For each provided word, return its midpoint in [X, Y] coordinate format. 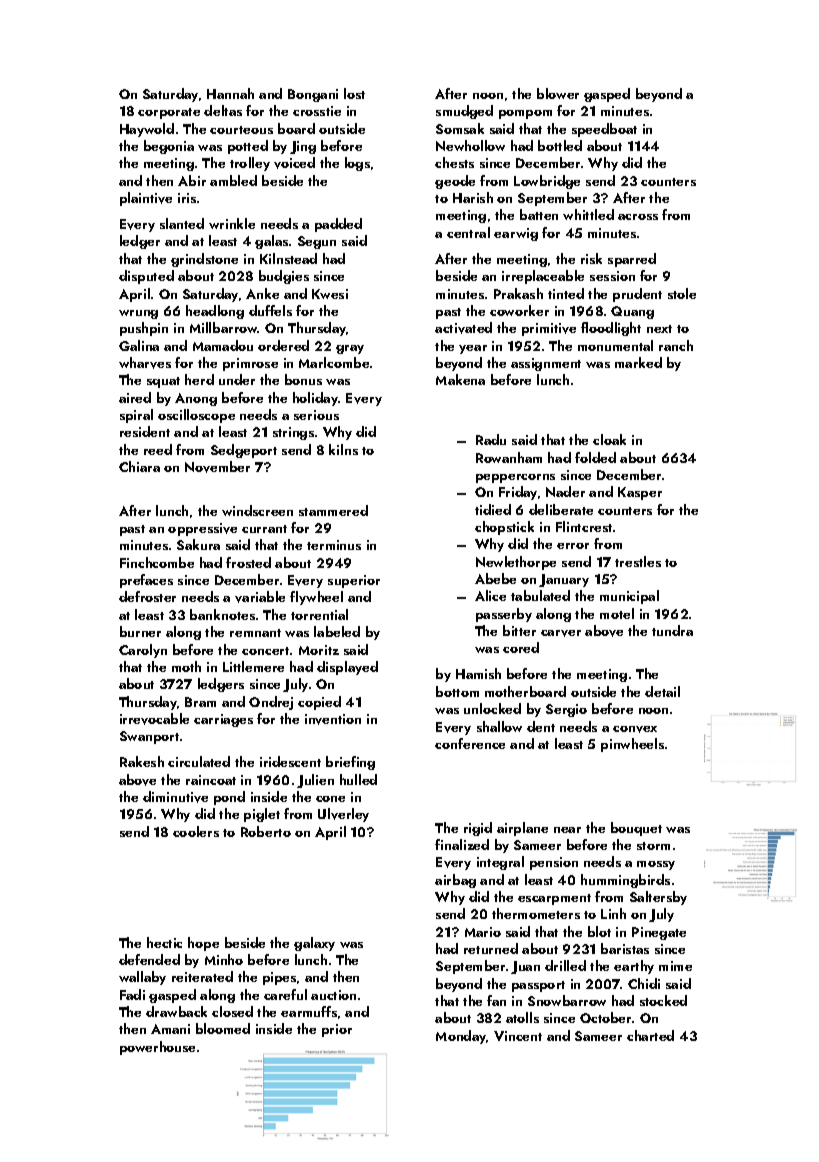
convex [635, 729]
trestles [638, 561]
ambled [233, 180]
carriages [223, 720]
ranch [676, 345]
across [638, 217]
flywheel [316, 598]
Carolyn [143, 651]
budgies [284, 277]
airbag [455, 881]
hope [203, 944]
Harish [473, 197]
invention [333, 719]
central [468, 232]
